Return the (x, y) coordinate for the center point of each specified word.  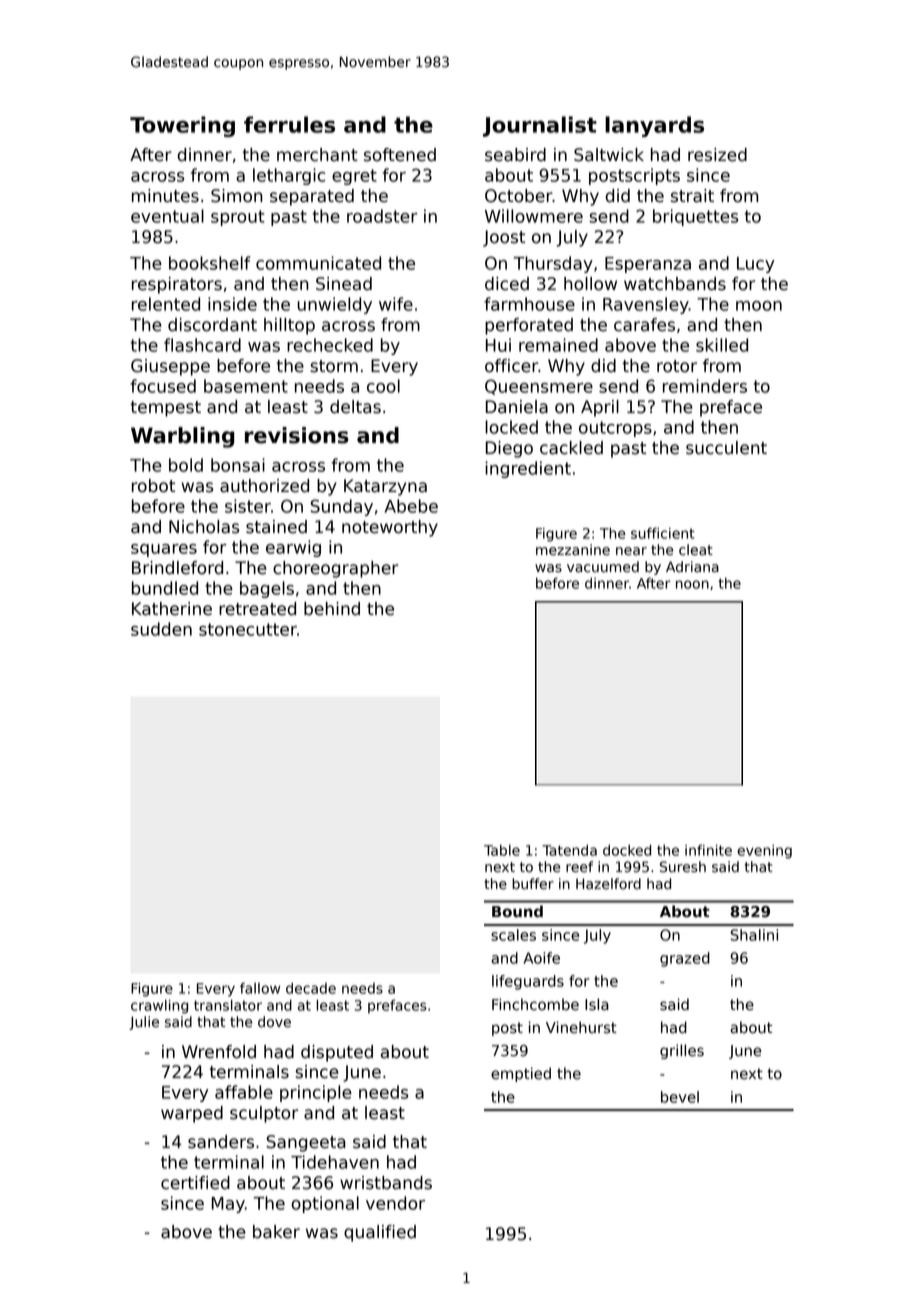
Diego (509, 449)
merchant (317, 155)
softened (400, 155)
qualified (380, 1233)
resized (717, 155)
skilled (722, 345)
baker (276, 1232)
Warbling (182, 437)
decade (311, 988)
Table (502, 850)
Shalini (754, 935)
